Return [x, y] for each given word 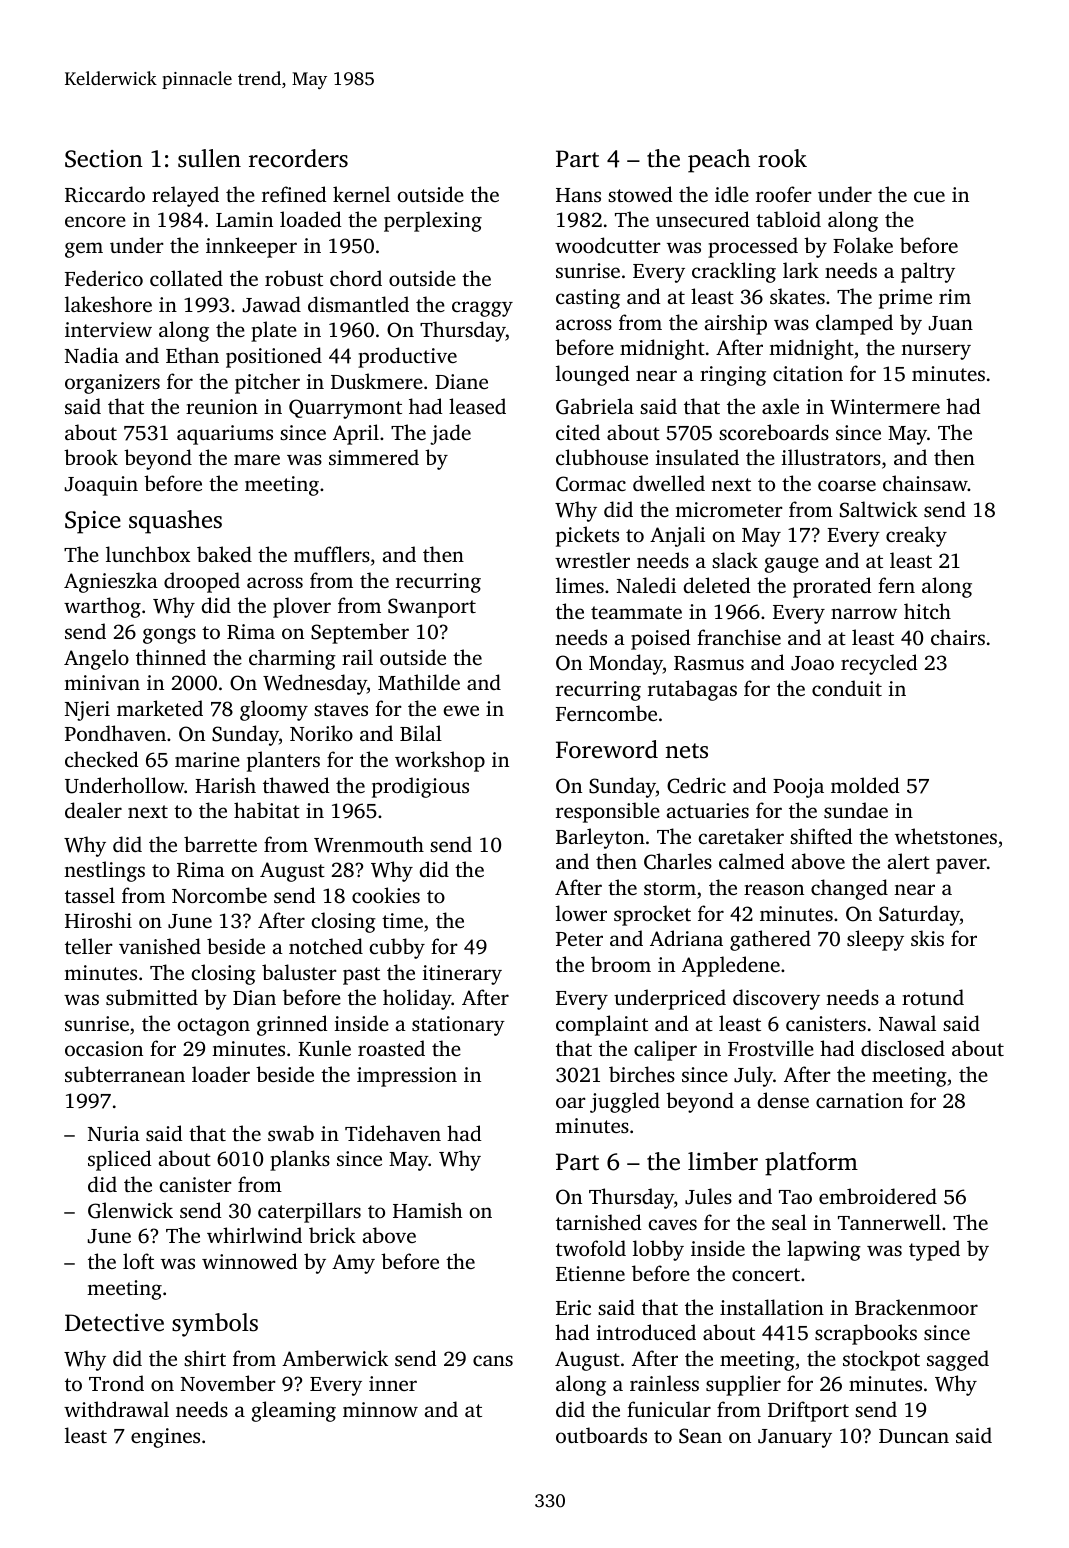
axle [780, 406]
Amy [353, 1264]
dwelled [669, 483]
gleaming [294, 1411]
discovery [776, 999]
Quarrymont [345, 409]
